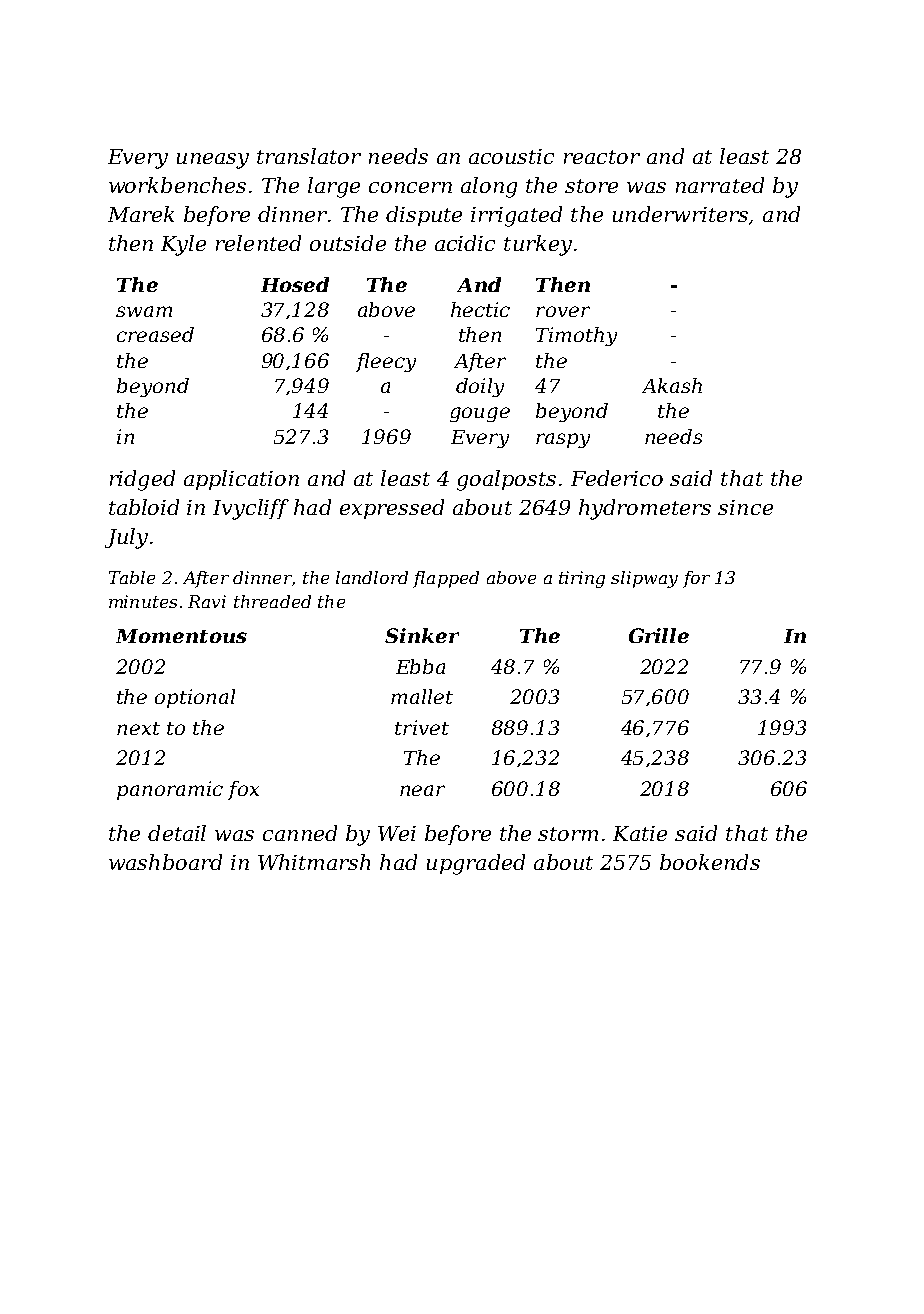 The height and width of the document is (1314, 924). Describe the element at coordinates (602, 157) in the document. I see `reactor` at that location.
